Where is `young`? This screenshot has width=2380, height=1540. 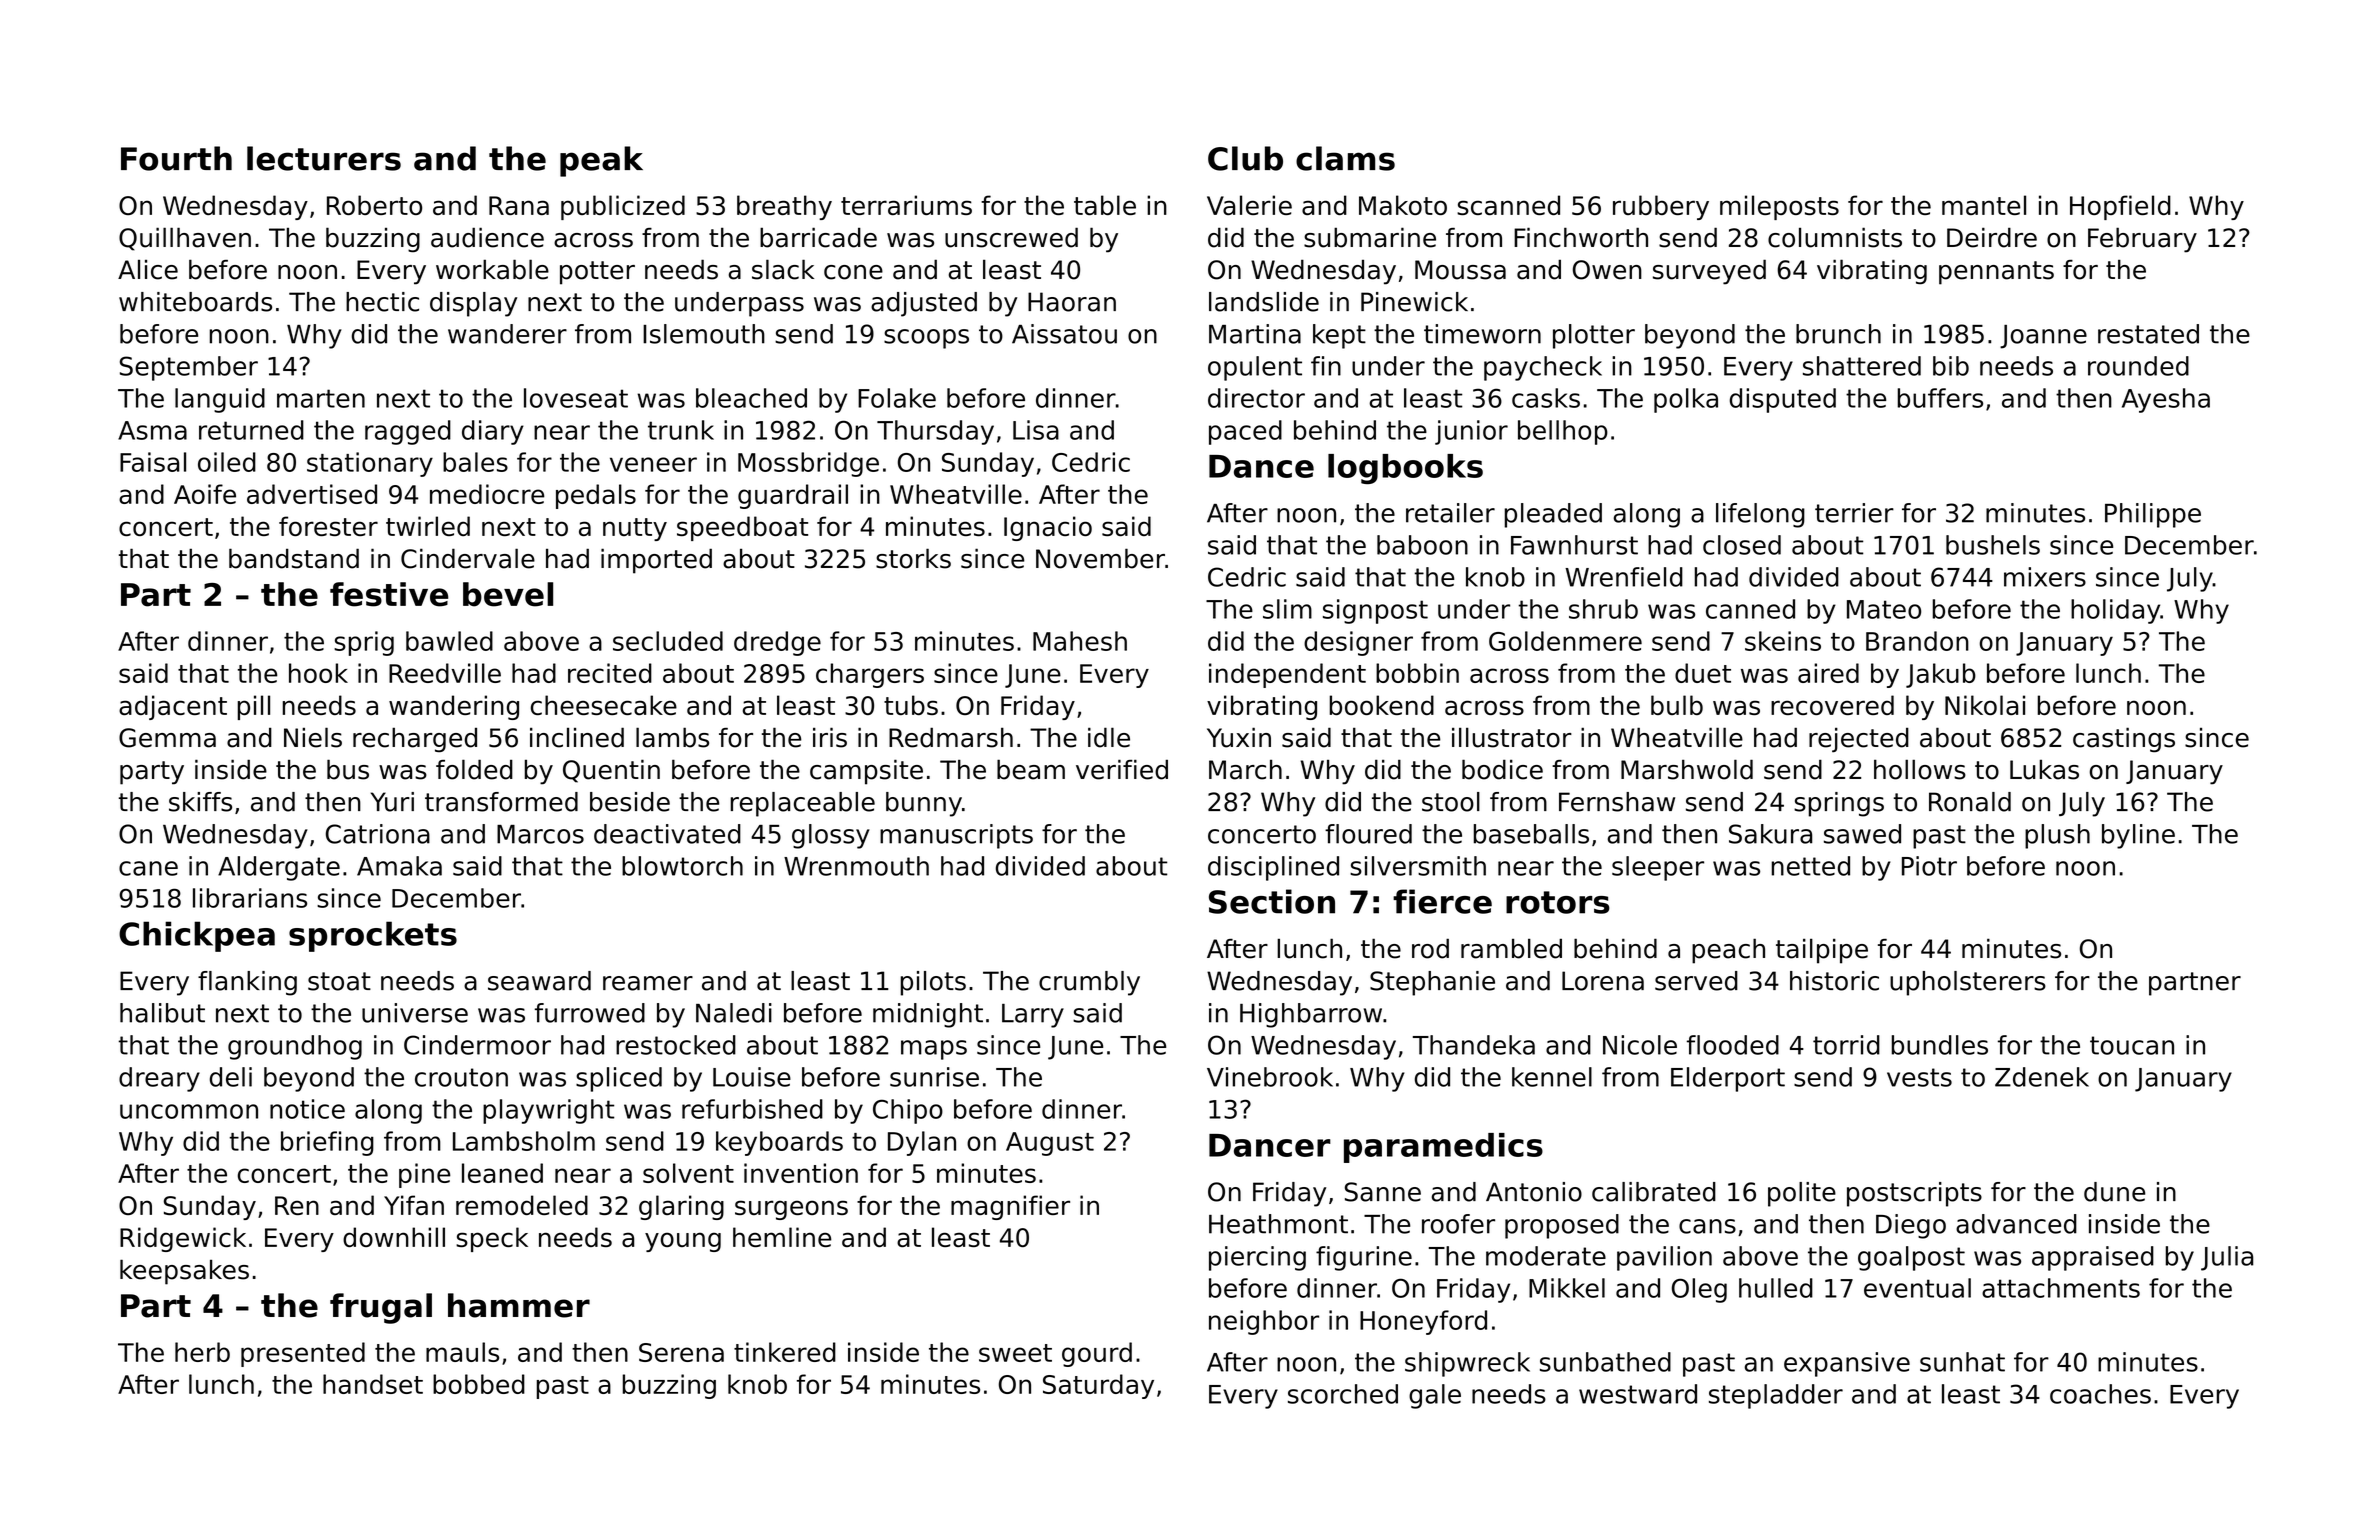
young is located at coordinates (683, 1242).
